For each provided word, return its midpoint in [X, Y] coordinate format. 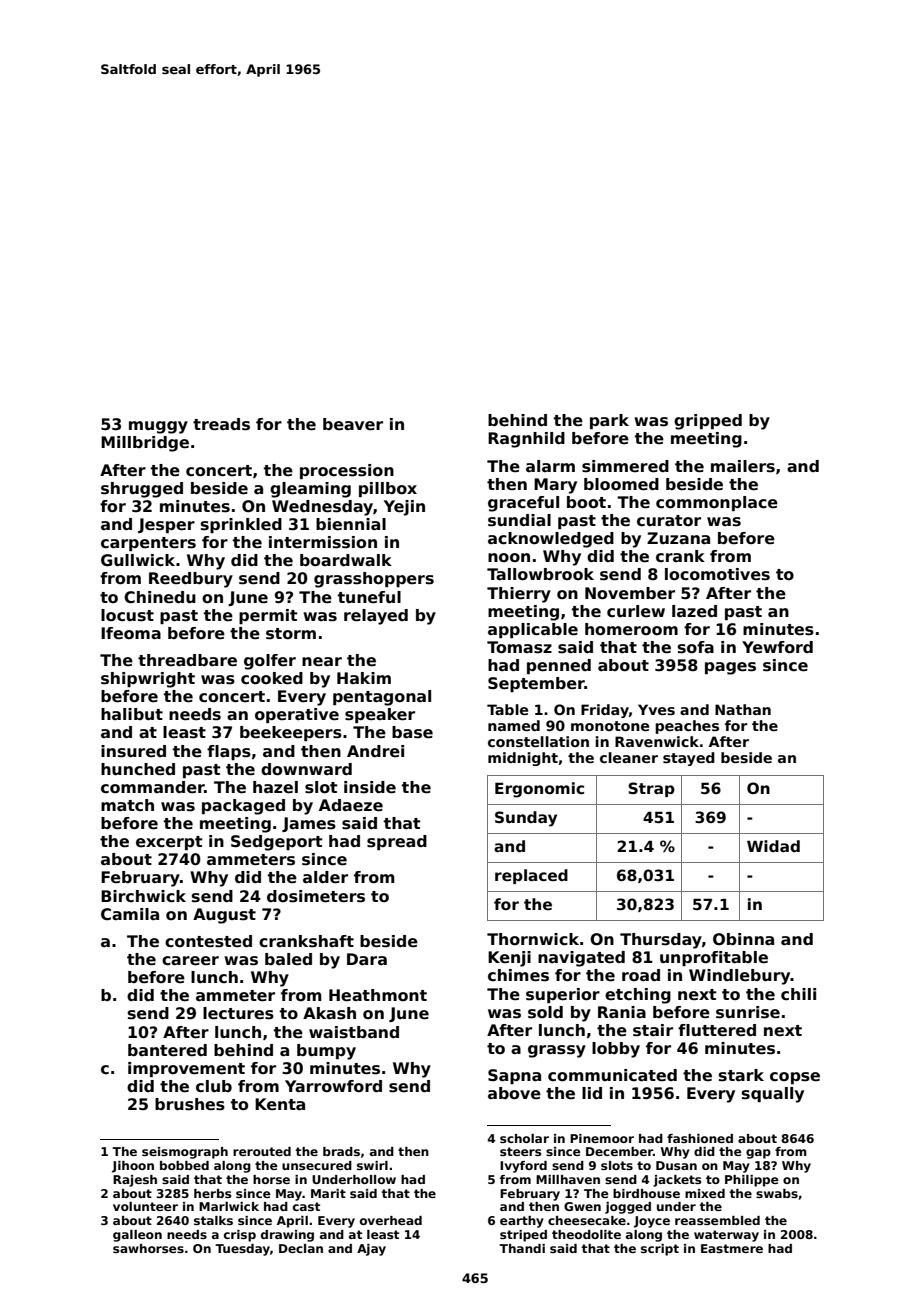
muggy [158, 427]
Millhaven [568, 1179]
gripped [708, 422]
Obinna [743, 939]
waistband [354, 1032]
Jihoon [133, 1167]
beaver [353, 424]
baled [288, 959]
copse [795, 1078]
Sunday [526, 819]
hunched [138, 769]
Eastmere [732, 1248]
